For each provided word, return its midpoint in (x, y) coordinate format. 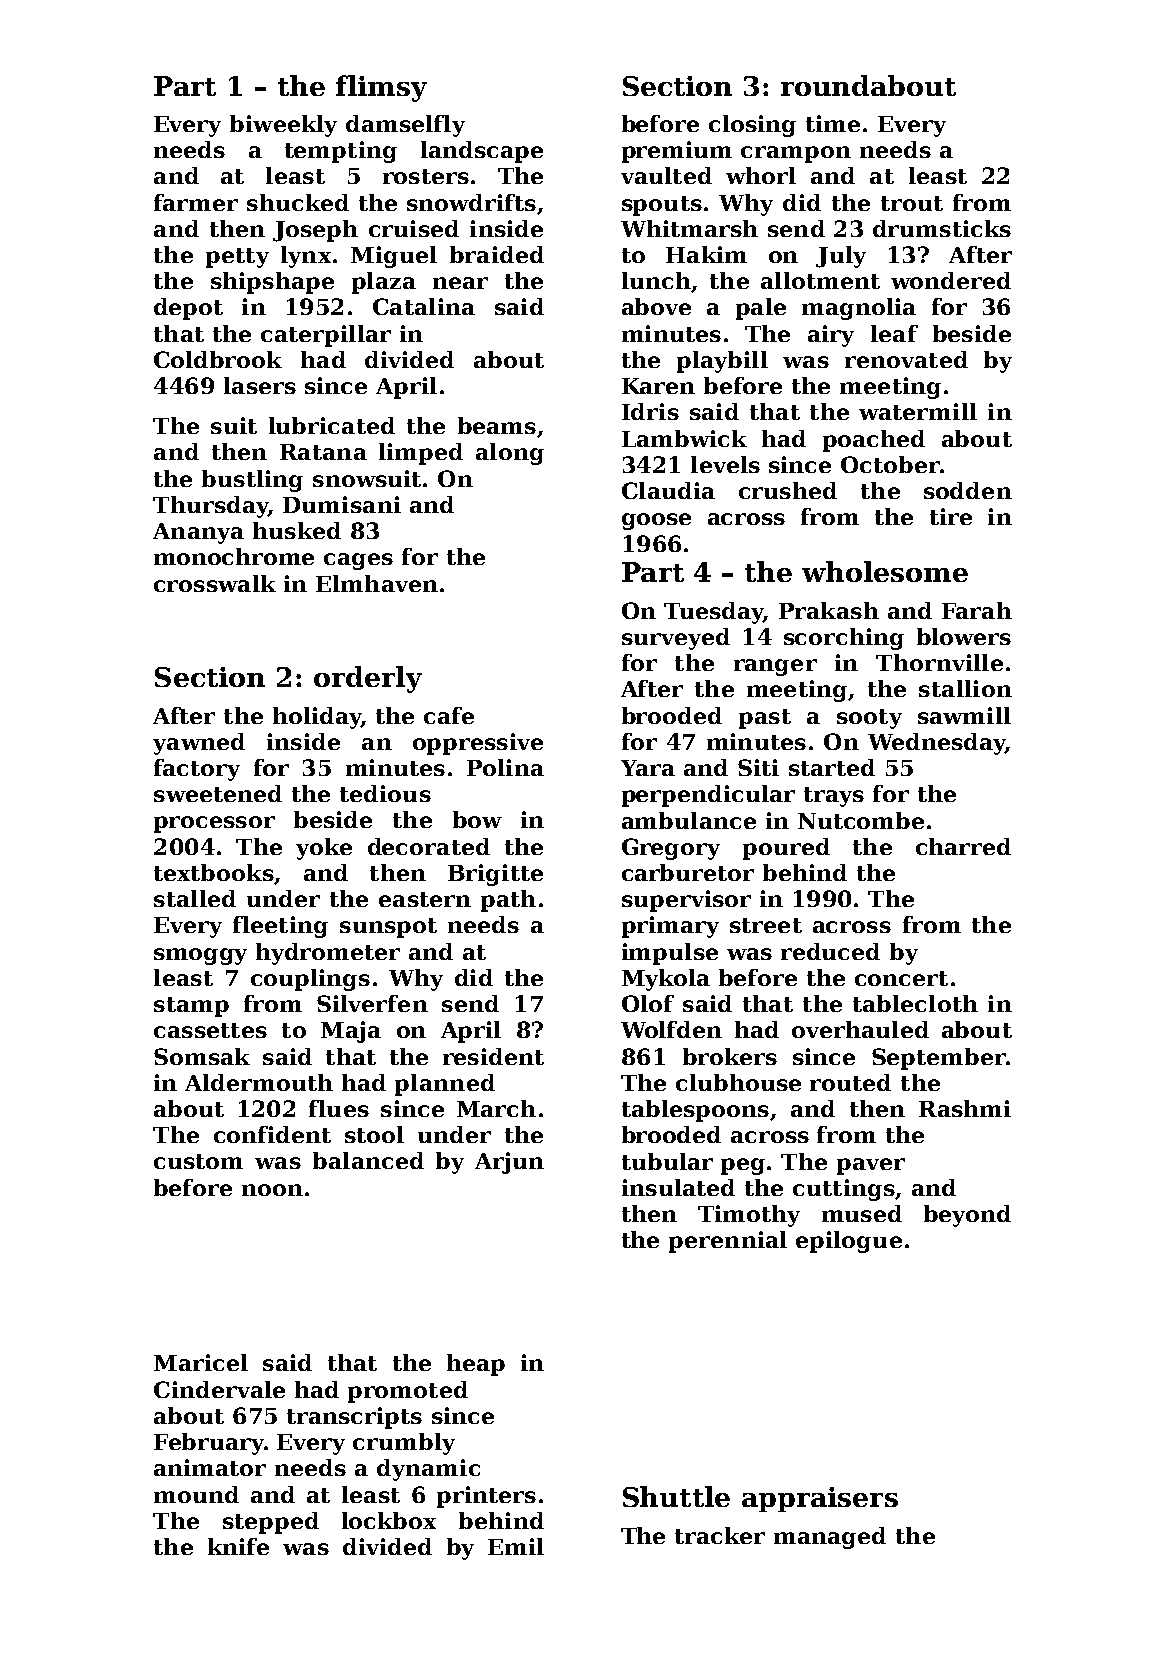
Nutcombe (861, 820)
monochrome (234, 556)
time (833, 123)
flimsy (381, 88)
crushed (788, 490)
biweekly (283, 126)
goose (656, 521)
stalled (195, 898)
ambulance (689, 820)
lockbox (389, 1520)
